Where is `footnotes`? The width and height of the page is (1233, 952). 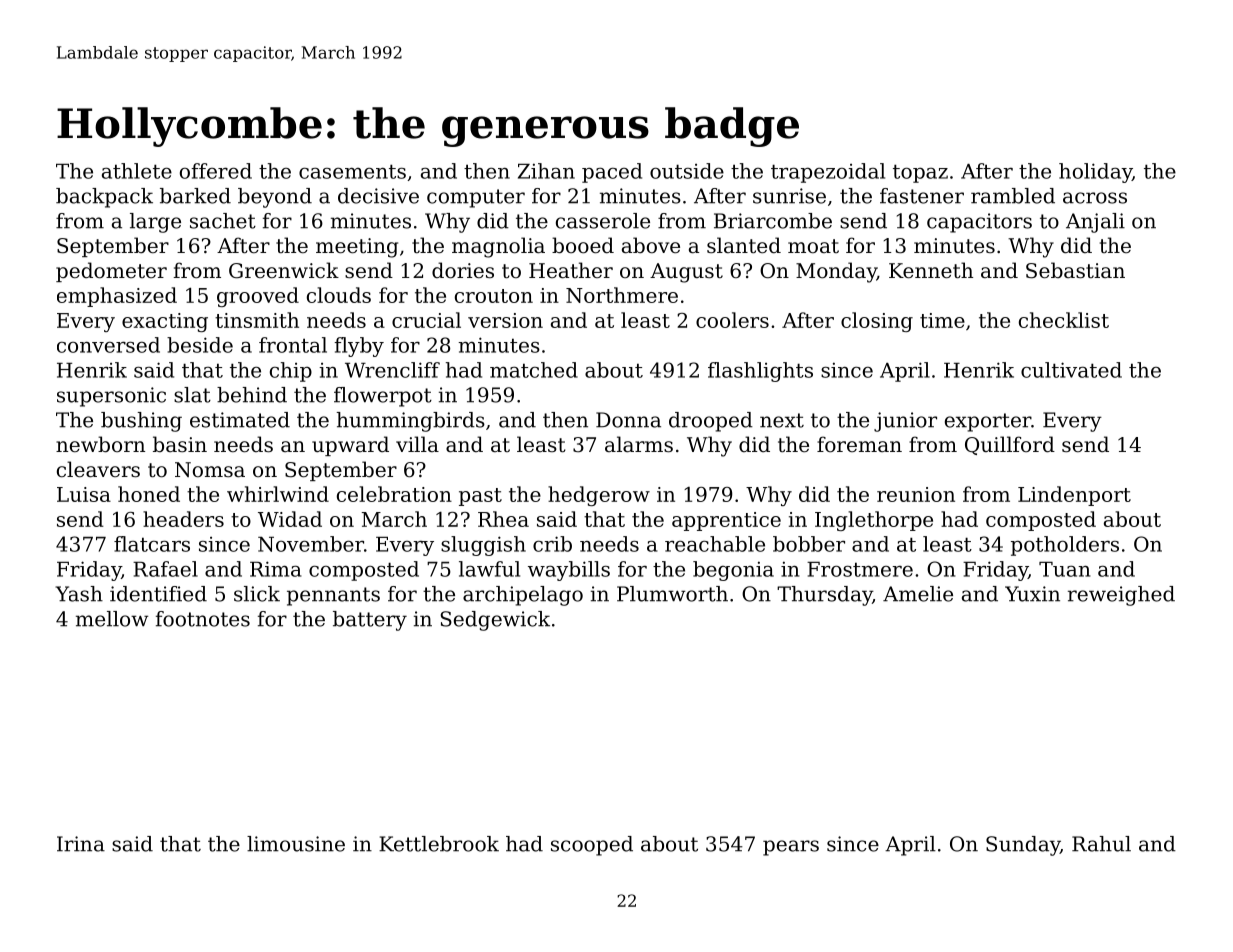 footnotes is located at coordinates (203, 619).
